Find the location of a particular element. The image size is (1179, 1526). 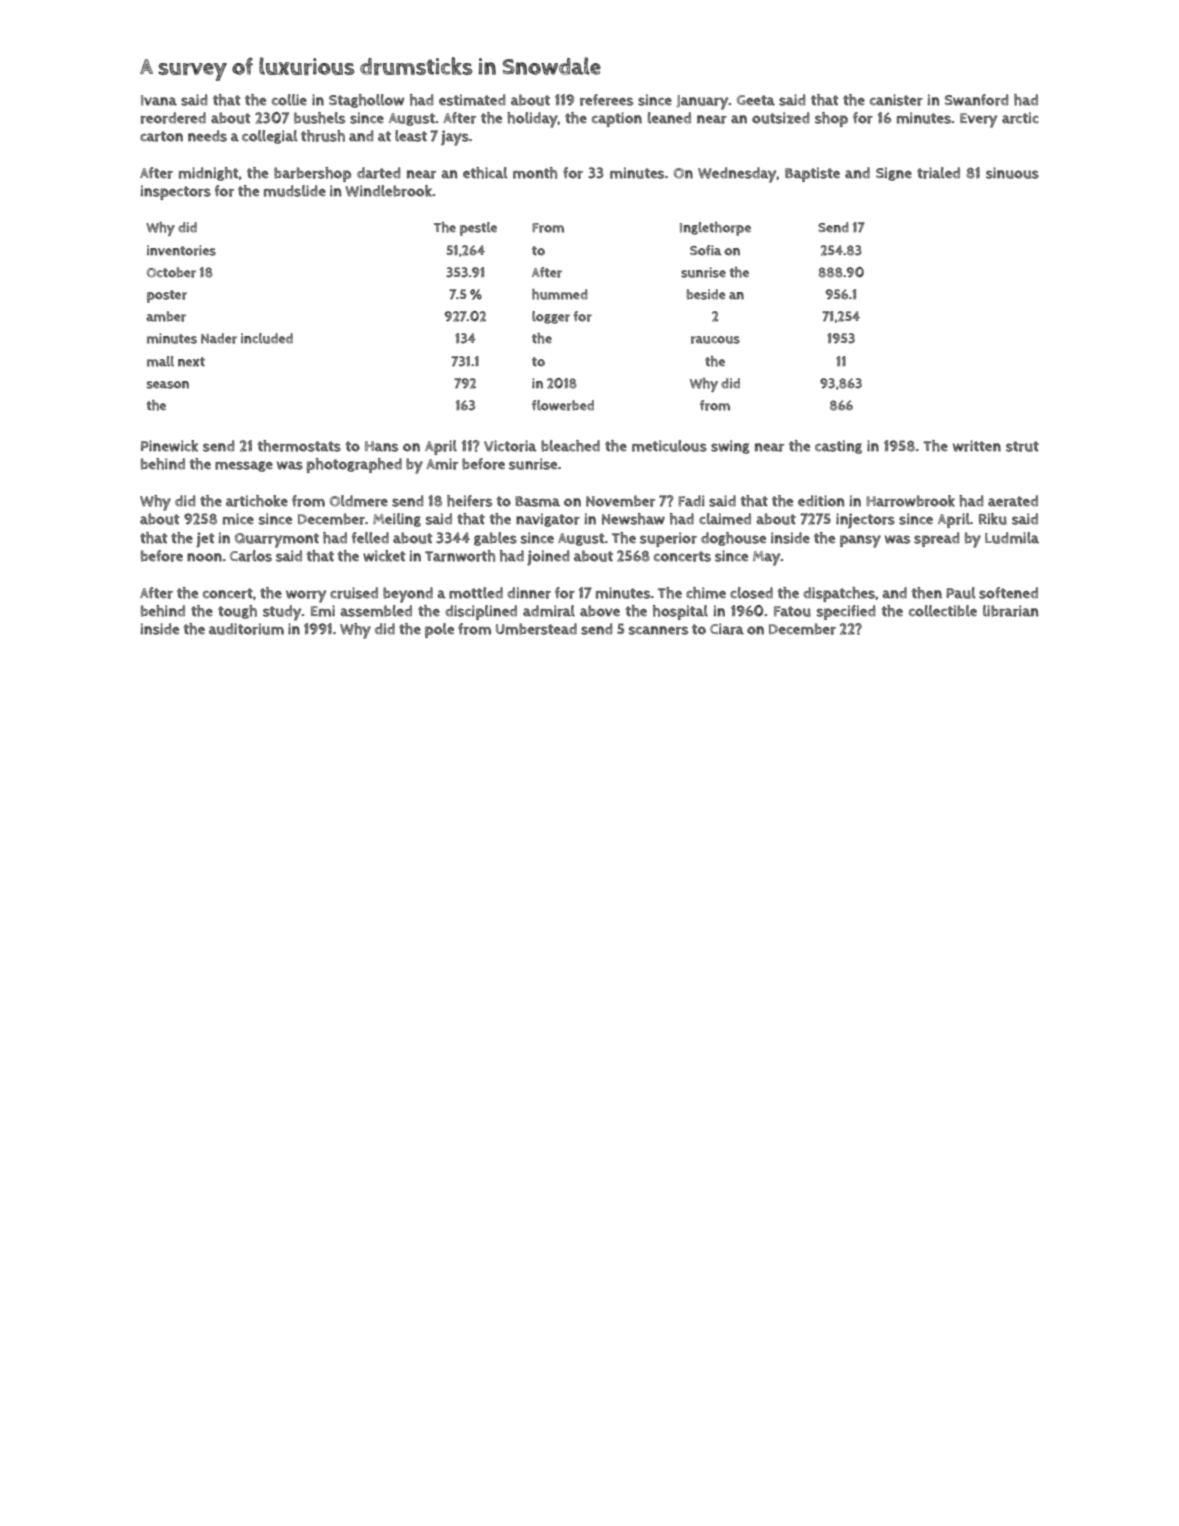

casting is located at coordinates (838, 447).
